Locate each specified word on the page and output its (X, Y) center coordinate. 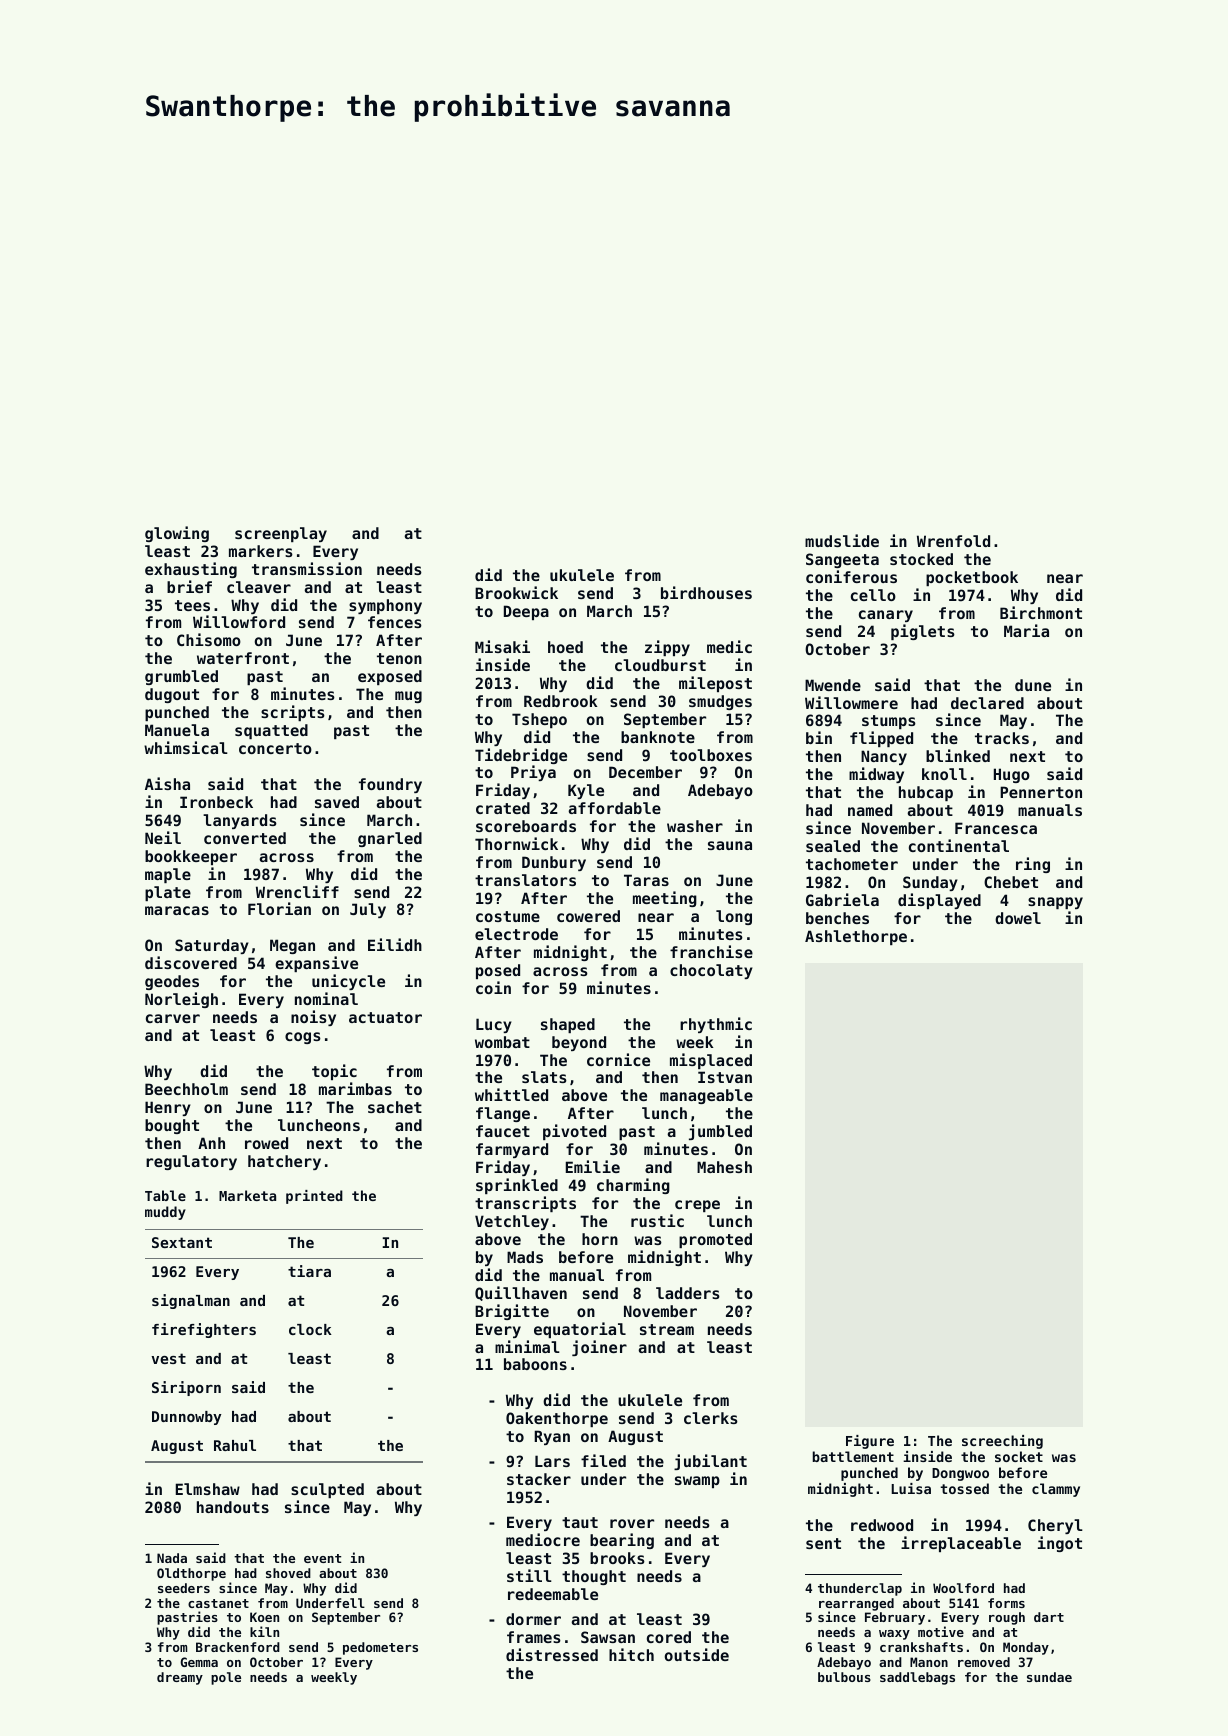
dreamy (180, 1678)
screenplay (281, 534)
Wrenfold (953, 541)
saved (337, 802)
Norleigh (181, 1000)
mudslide (842, 540)
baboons (535, 1364)
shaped (568, 1025)
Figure (870, 1442)
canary (886, 616)
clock (310, 1329)
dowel (1018, 918)
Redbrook (561, 701)
